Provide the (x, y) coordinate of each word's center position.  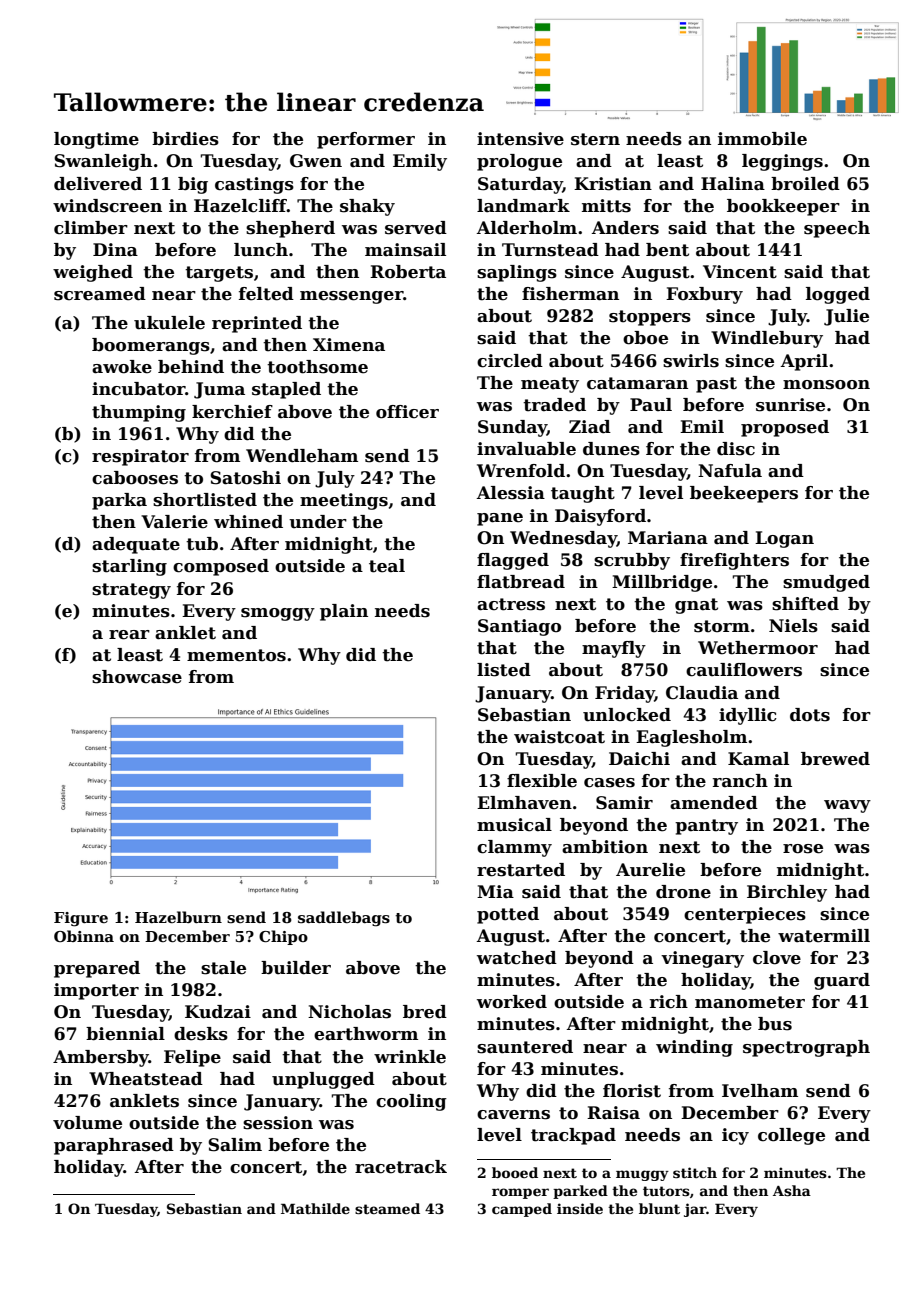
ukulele (169, 323)
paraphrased (114, 1146)
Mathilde (315, 1208)
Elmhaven (524, 803)
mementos (236, 655)
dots (810, 715)
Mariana (668, 538)
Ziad (590, 427)
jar (695, 1210)
